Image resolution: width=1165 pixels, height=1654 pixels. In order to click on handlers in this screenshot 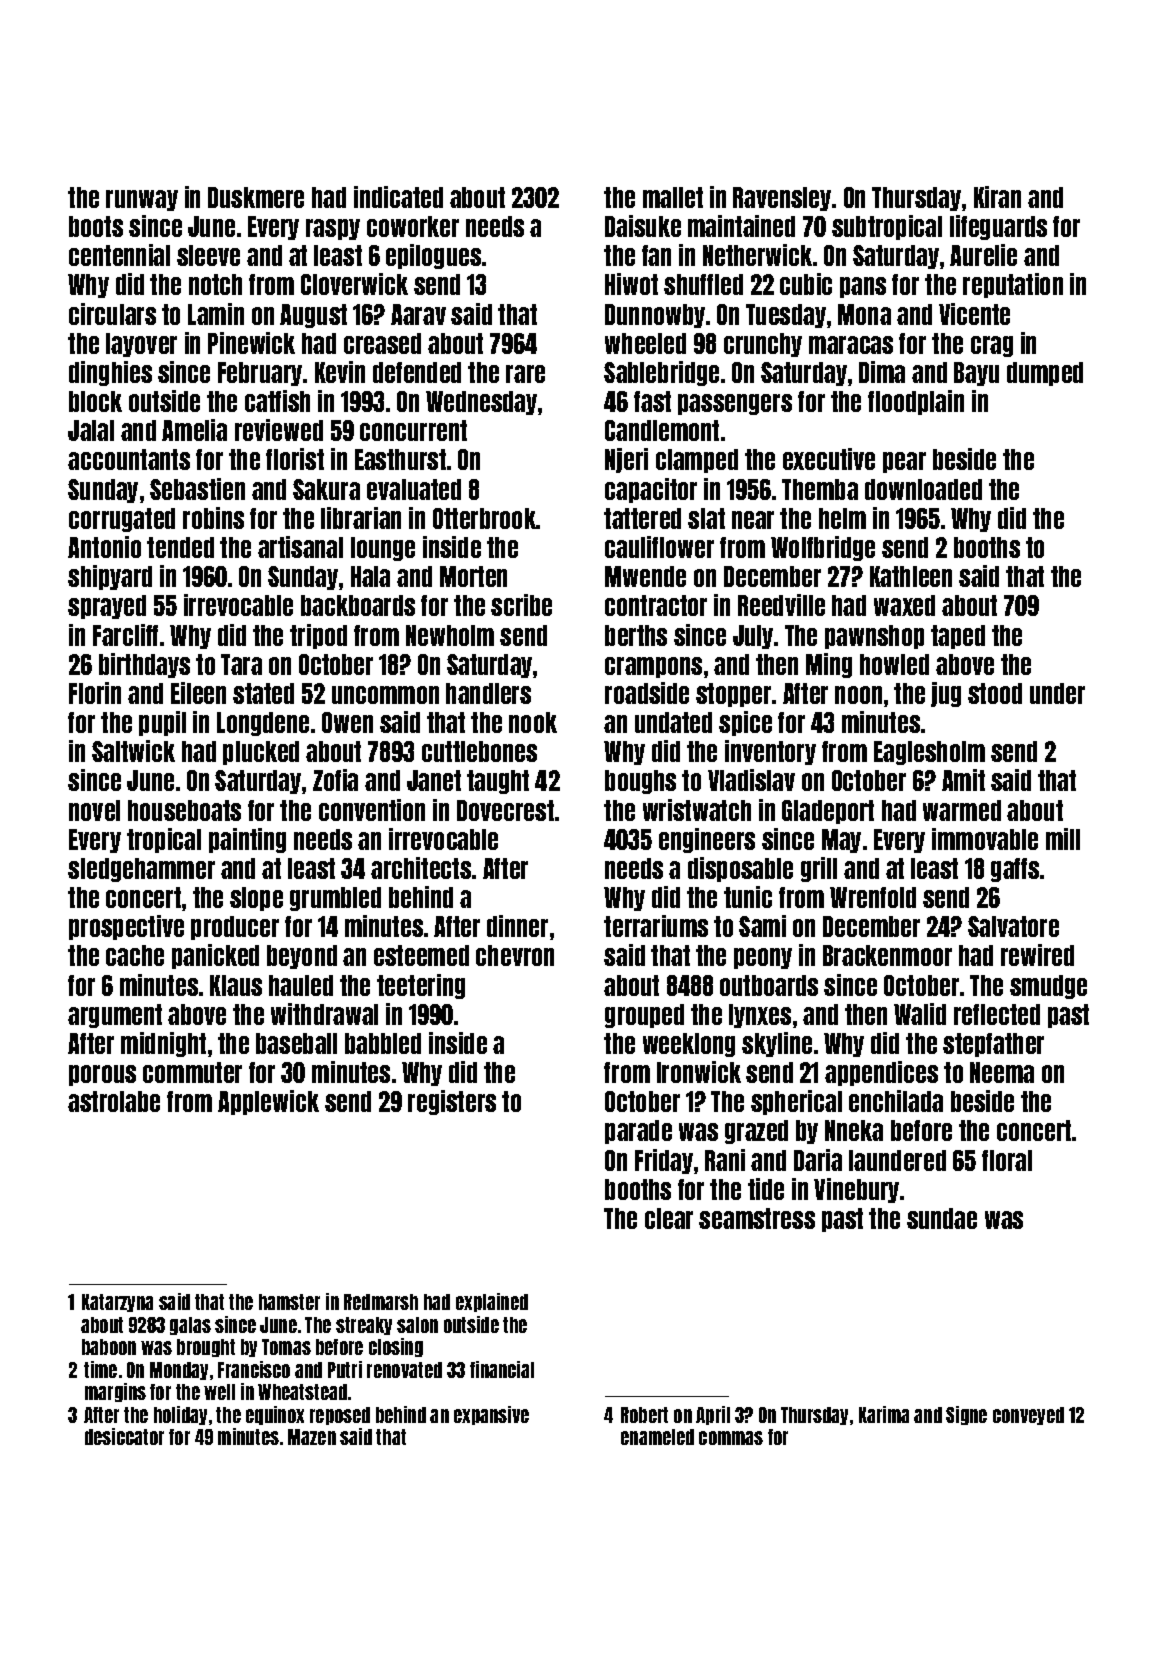, I will do `click(488, 693)`.
